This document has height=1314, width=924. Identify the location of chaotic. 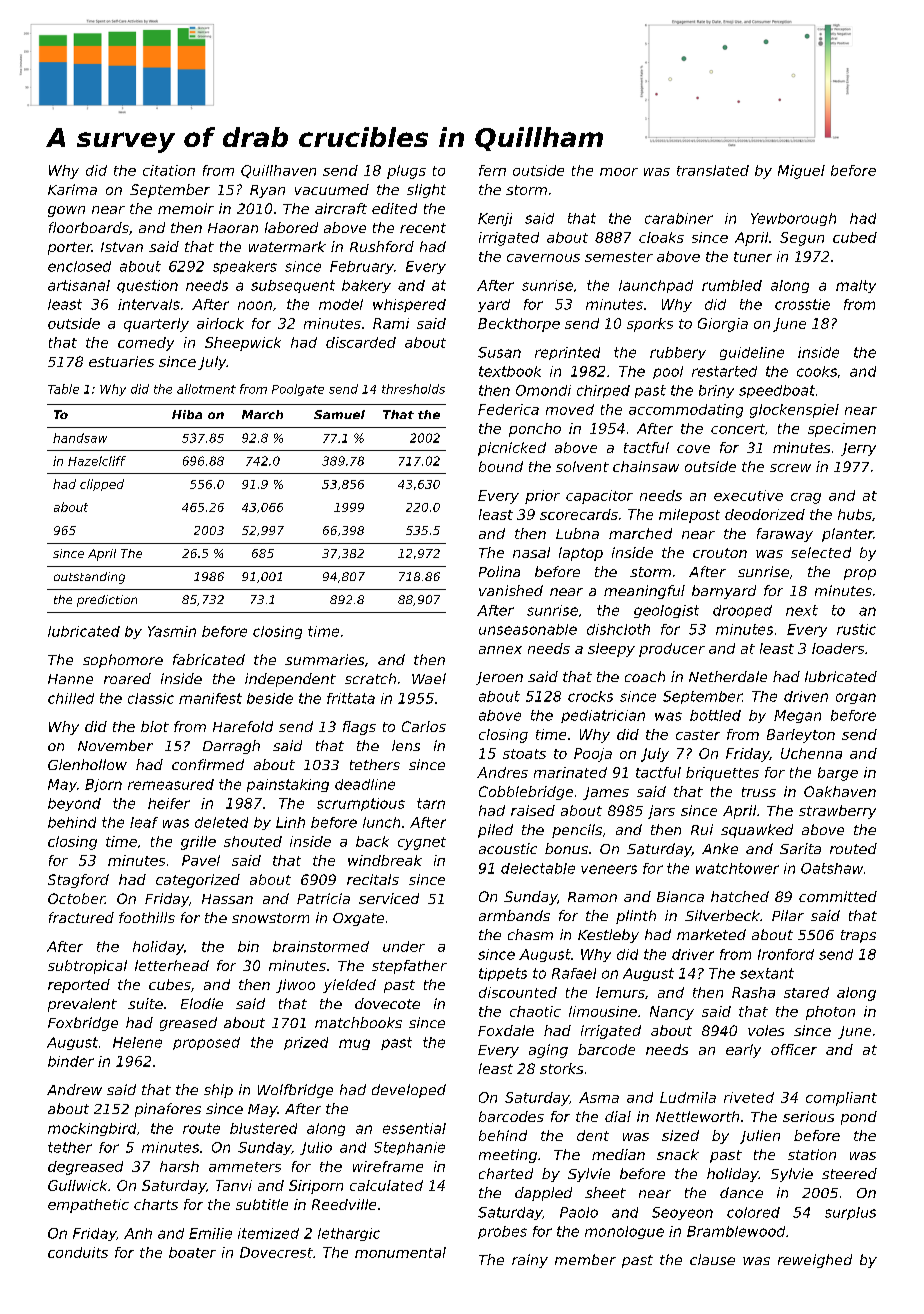
(535, 1011).
